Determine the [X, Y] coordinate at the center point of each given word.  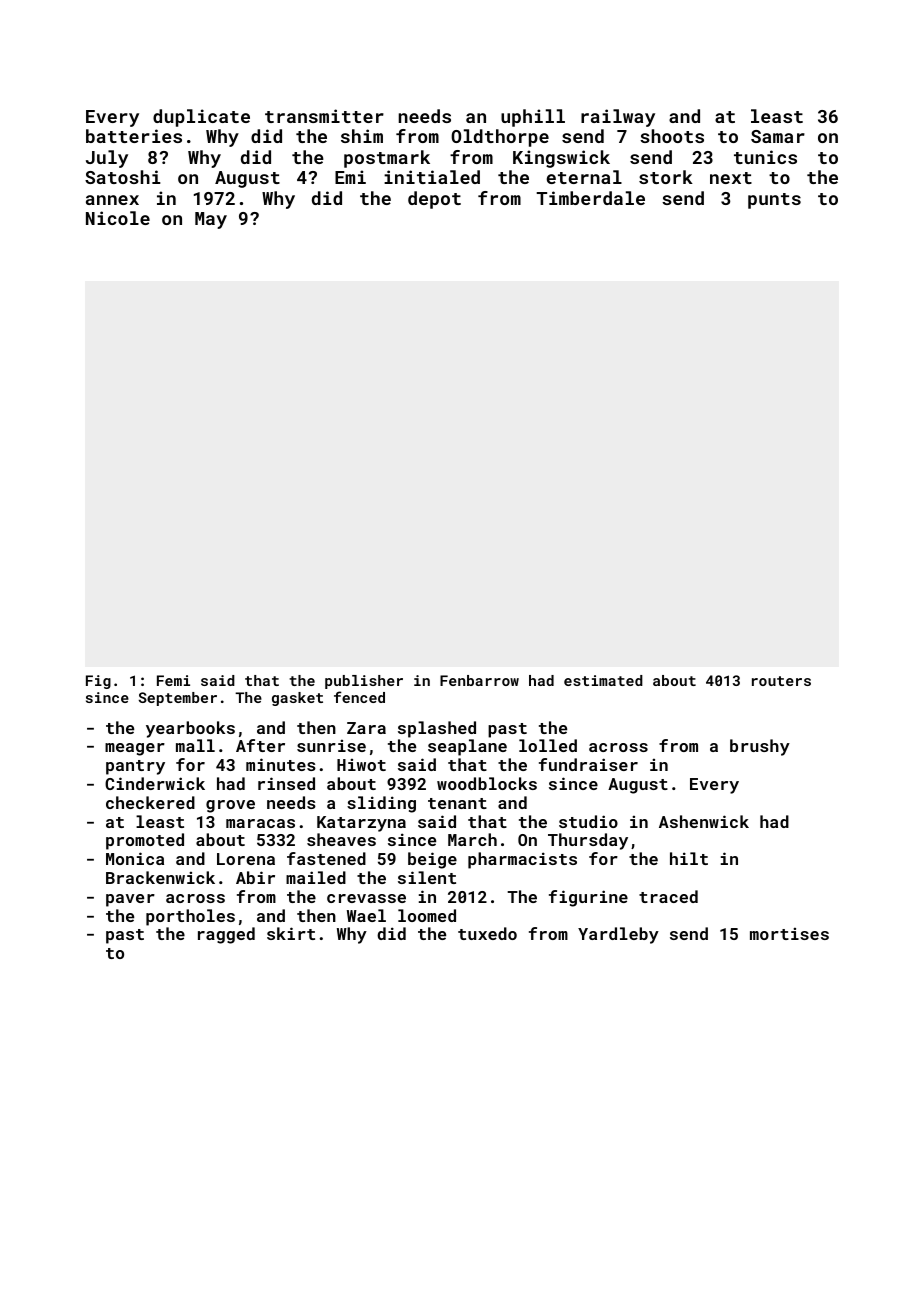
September [177, 699]
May [211, 220]
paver [130, 900]
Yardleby [618, 935]
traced [668, 896]
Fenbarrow [479, 680]
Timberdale [590, 198]
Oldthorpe [500, 138]
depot [434, 200]
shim [362, 136]
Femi [173, 680]
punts [774, 201]
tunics [765, 157]
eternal [584, 177]
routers [781, 681]
